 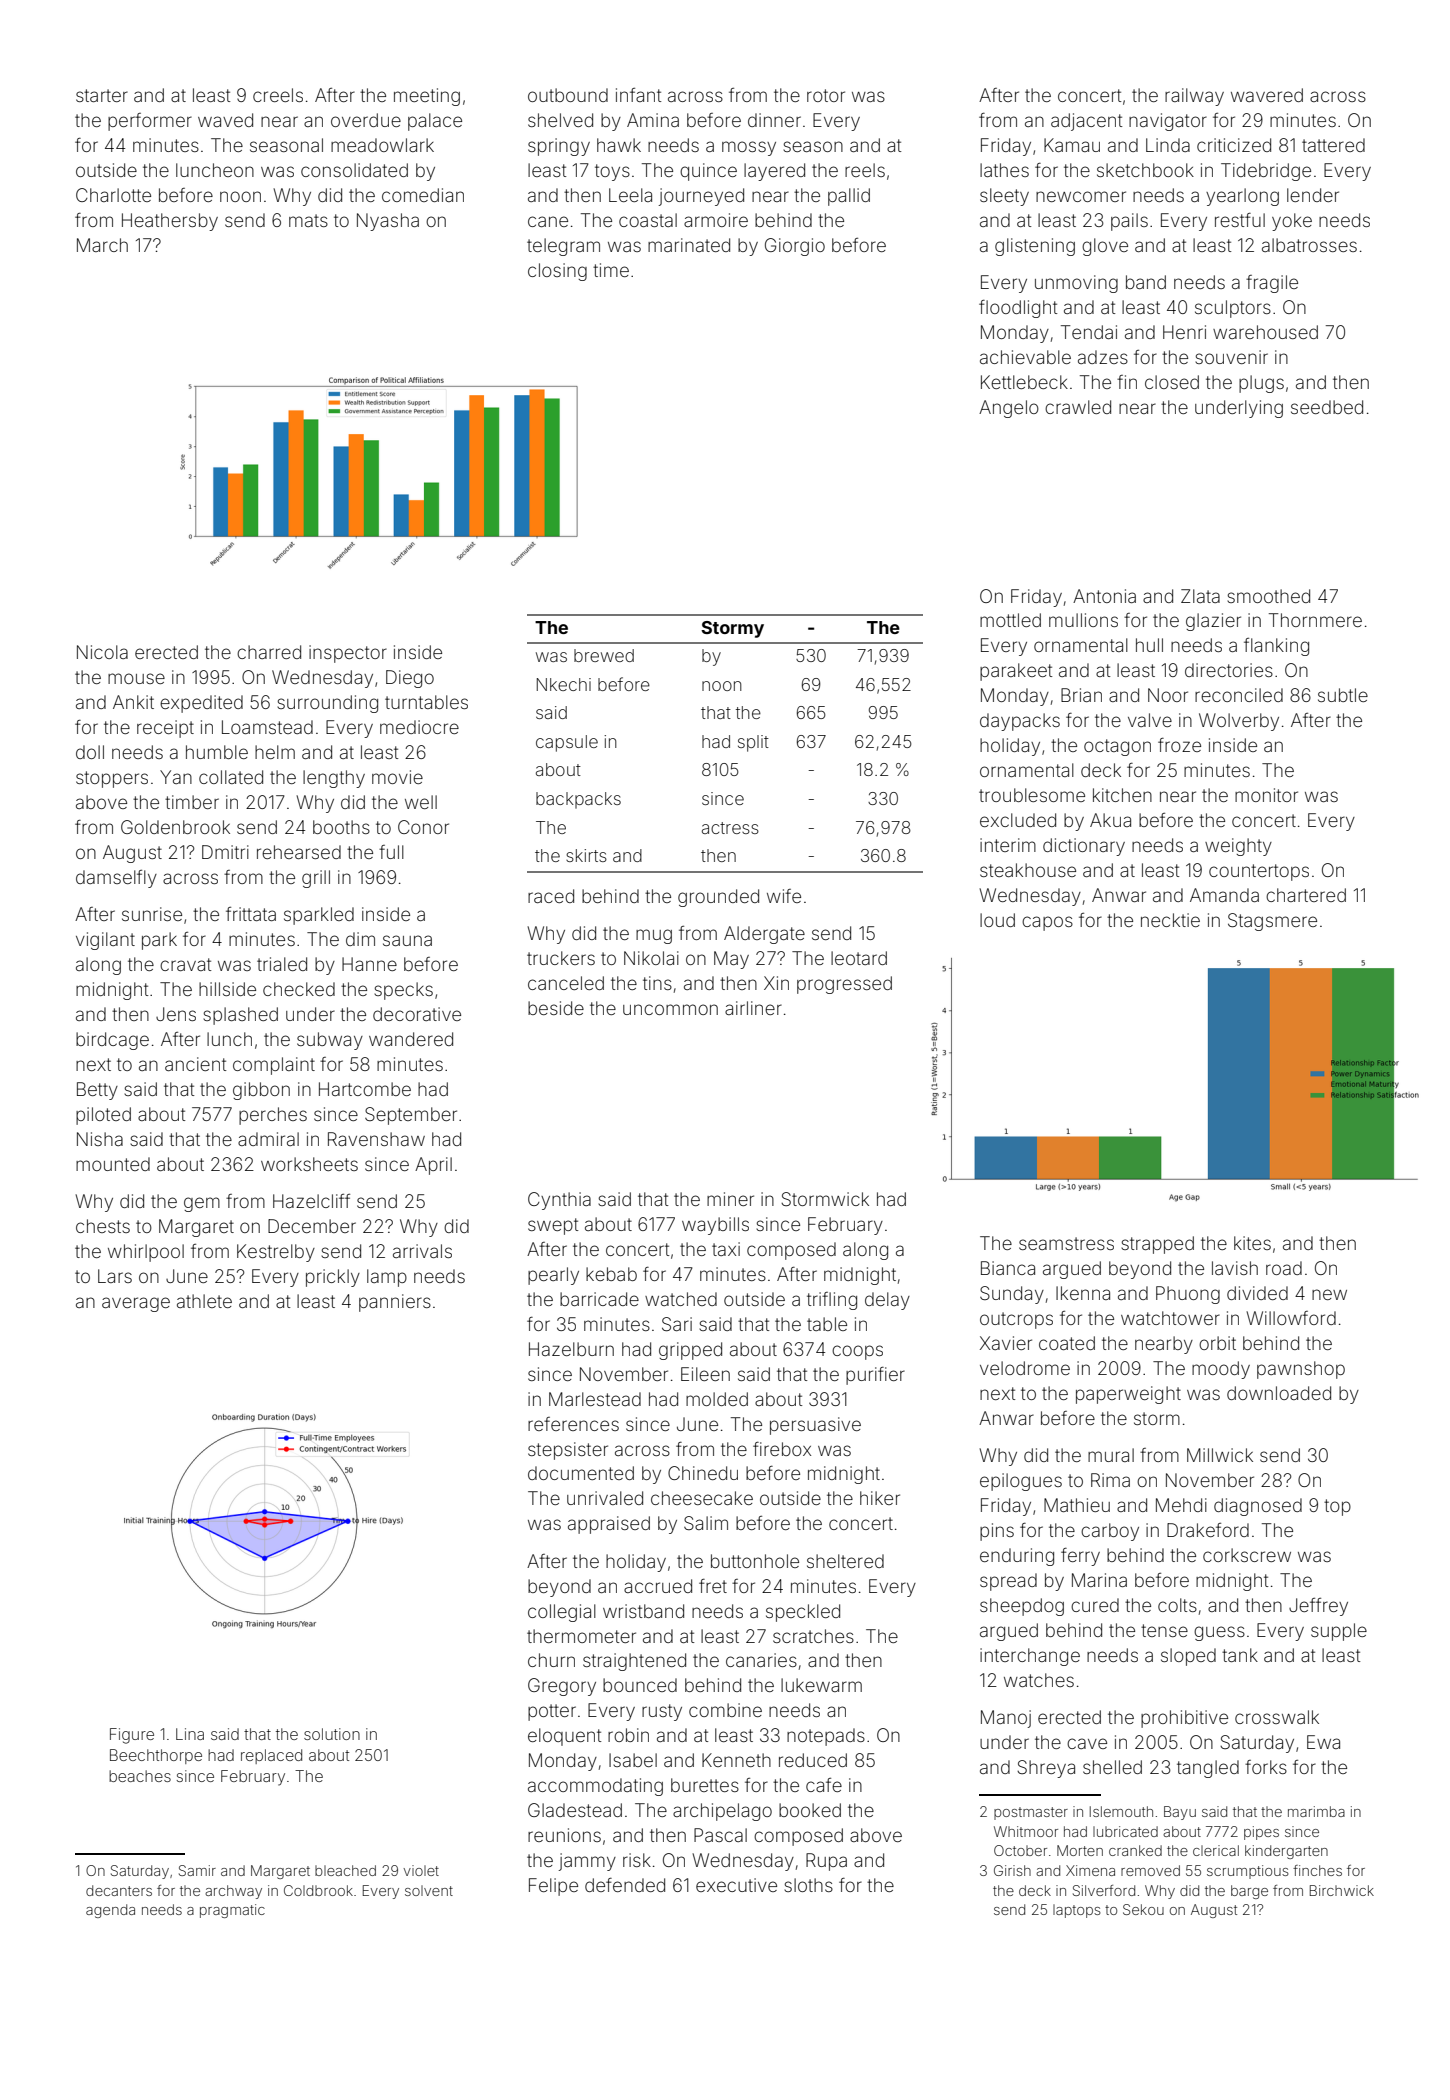 I want to click on shelved, so click(x=560, y=120).
